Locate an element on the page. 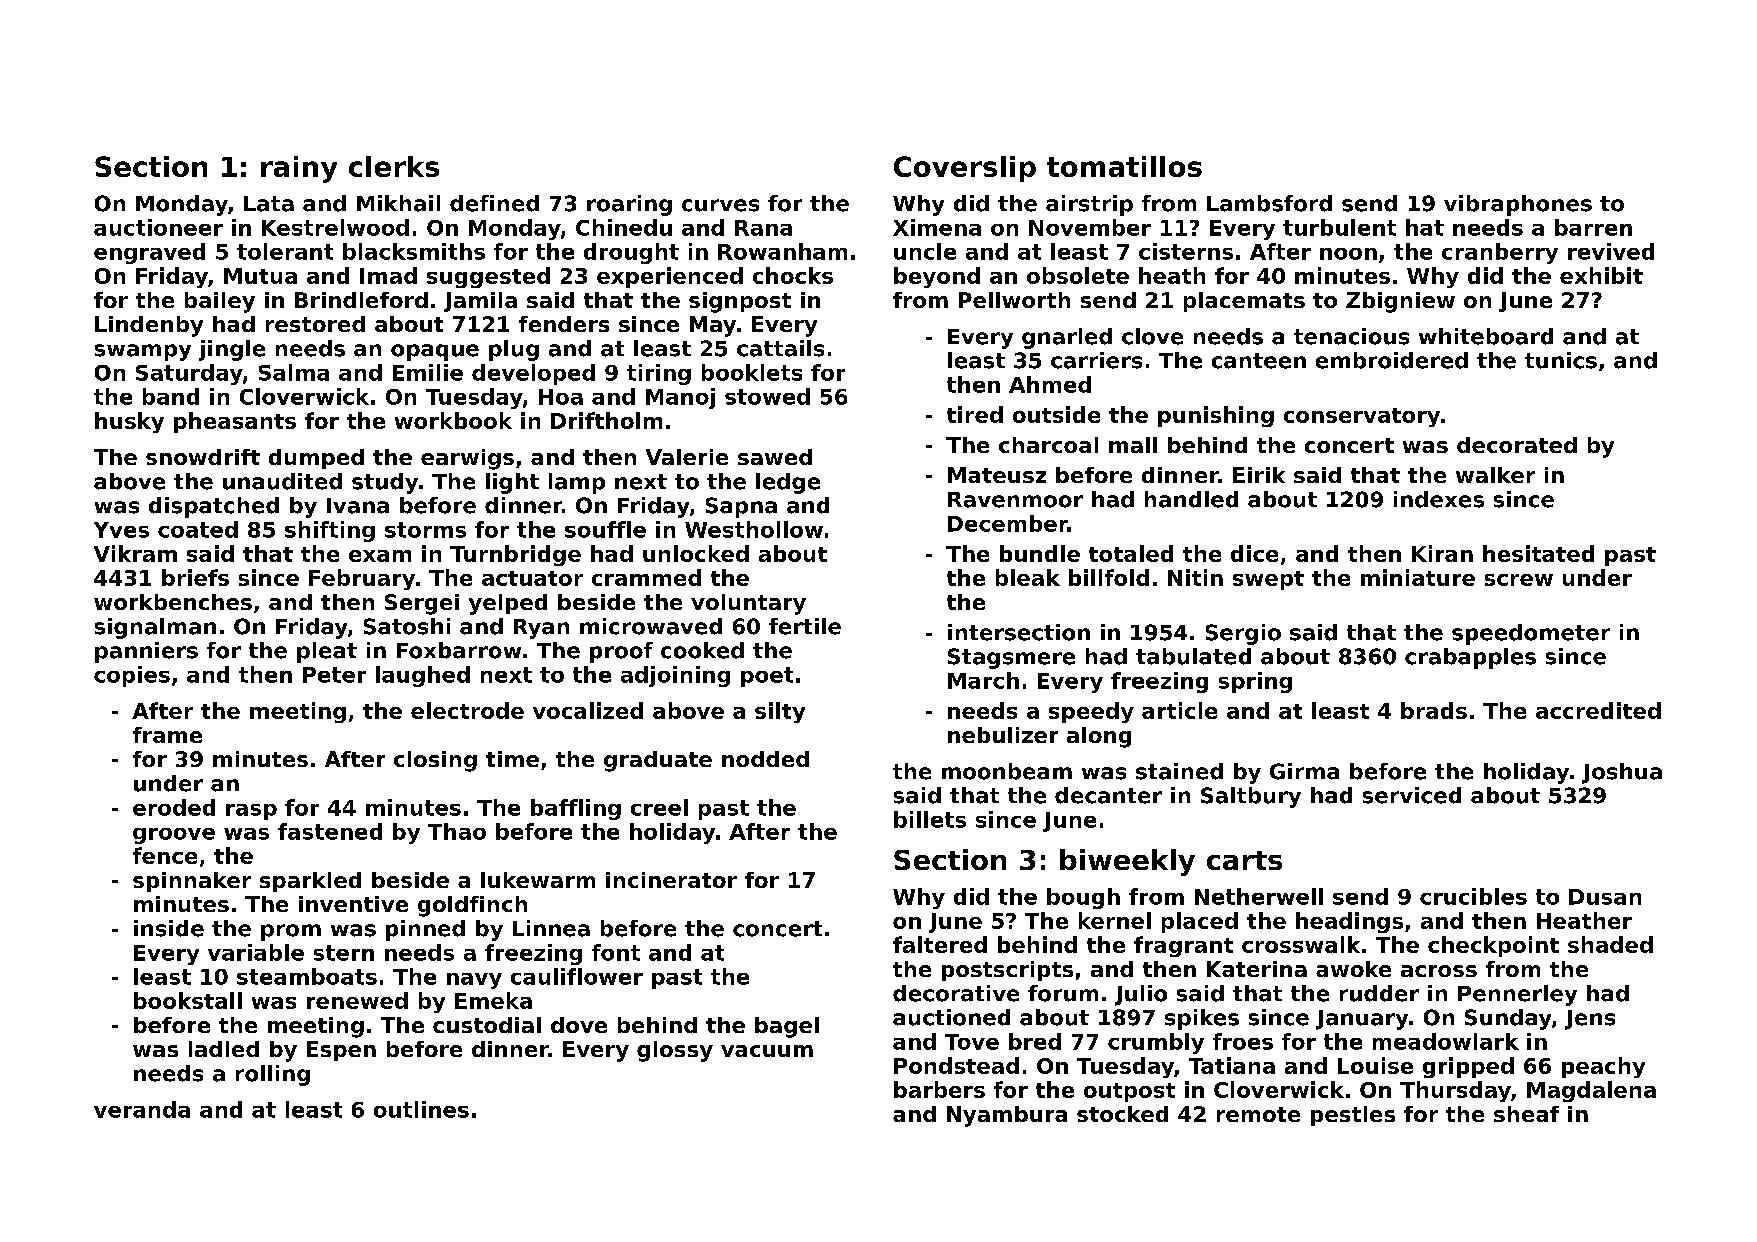 This image has width=1757, height=1242. engraved is located at coordinates (149, 253).
